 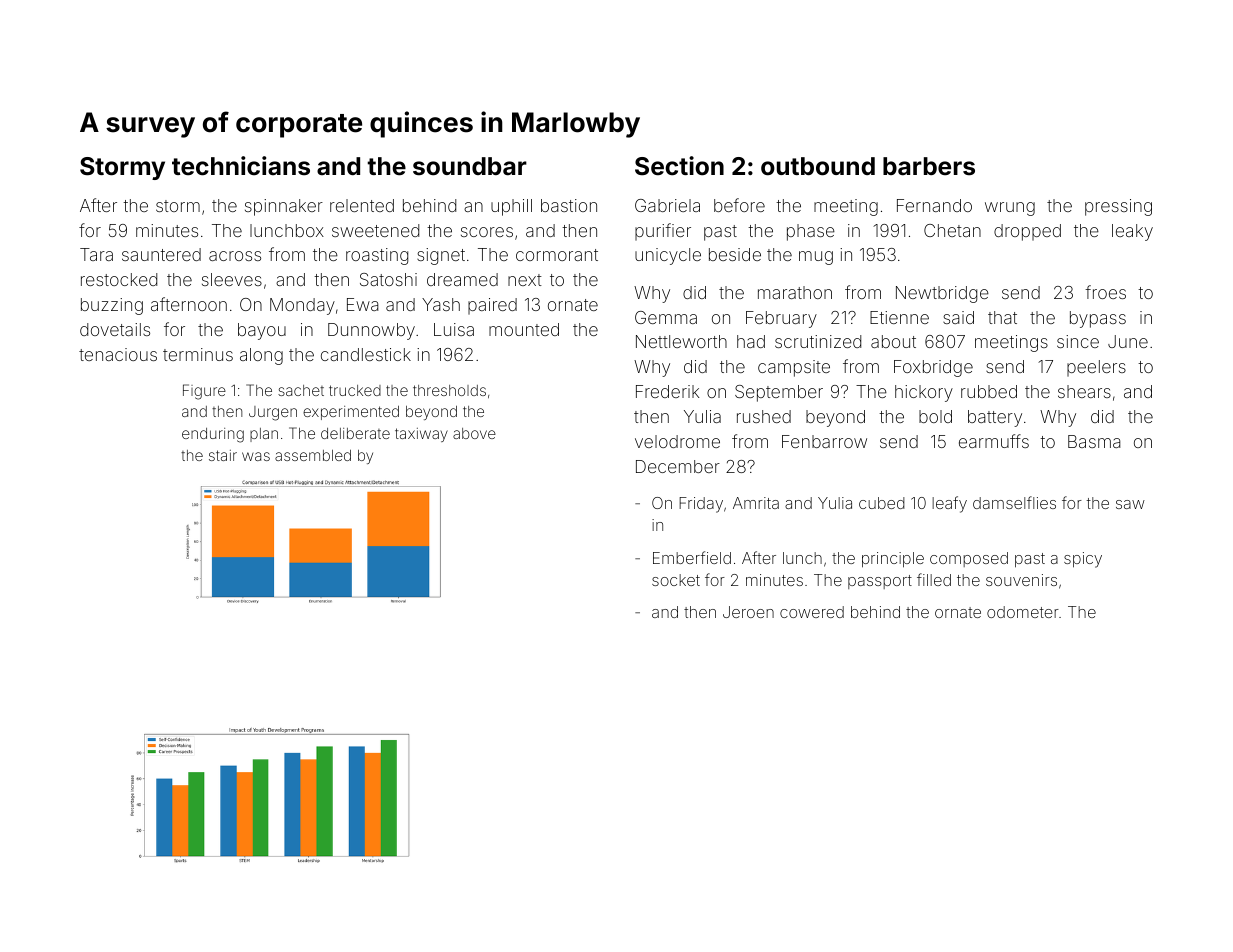 I want to click on about, so click(x=893, y=341).
